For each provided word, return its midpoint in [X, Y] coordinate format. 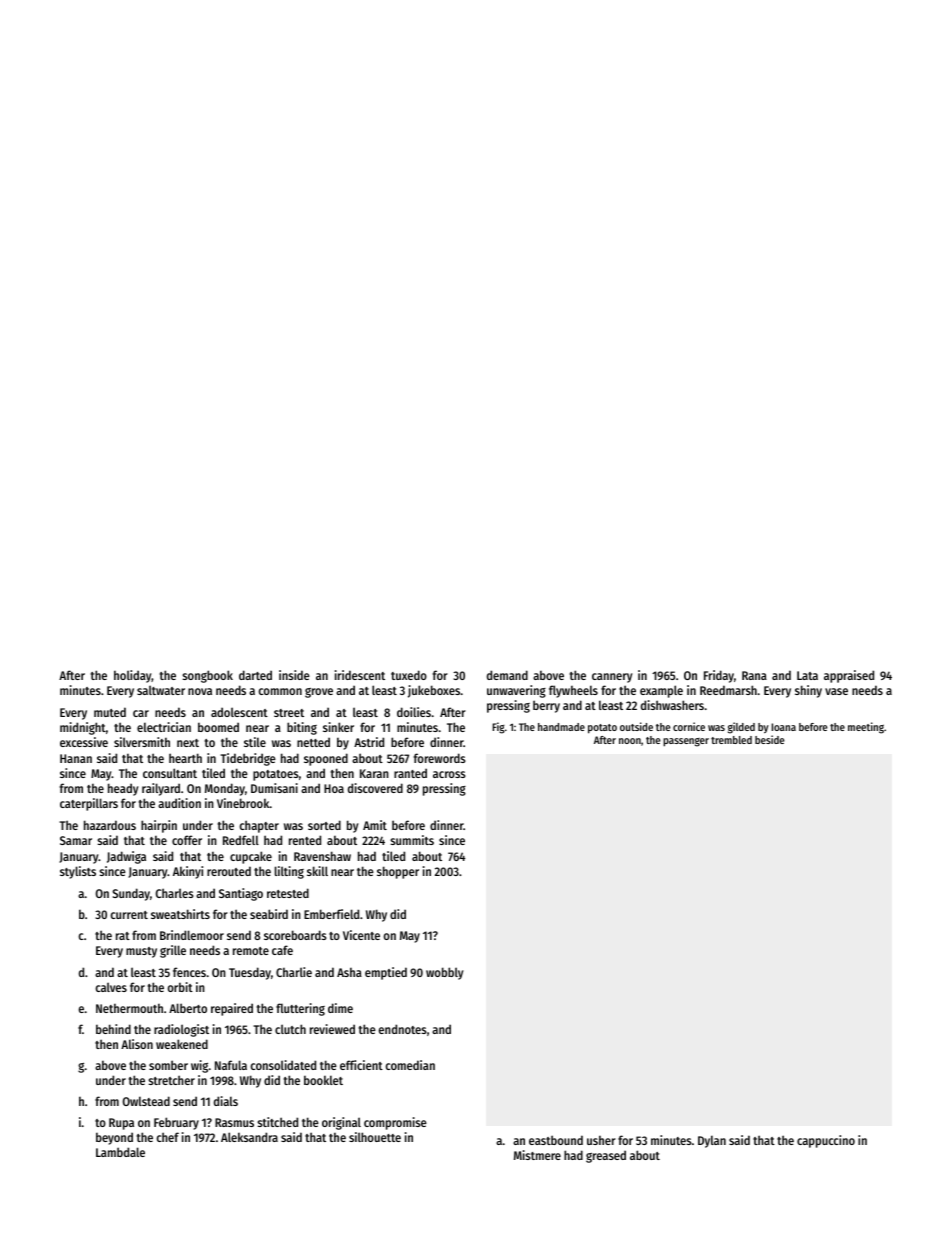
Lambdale [120, 1152]
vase [836, 691]
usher [601, 1140]
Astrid [369, 742]
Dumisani [274, 788]
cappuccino [826, 1141]
